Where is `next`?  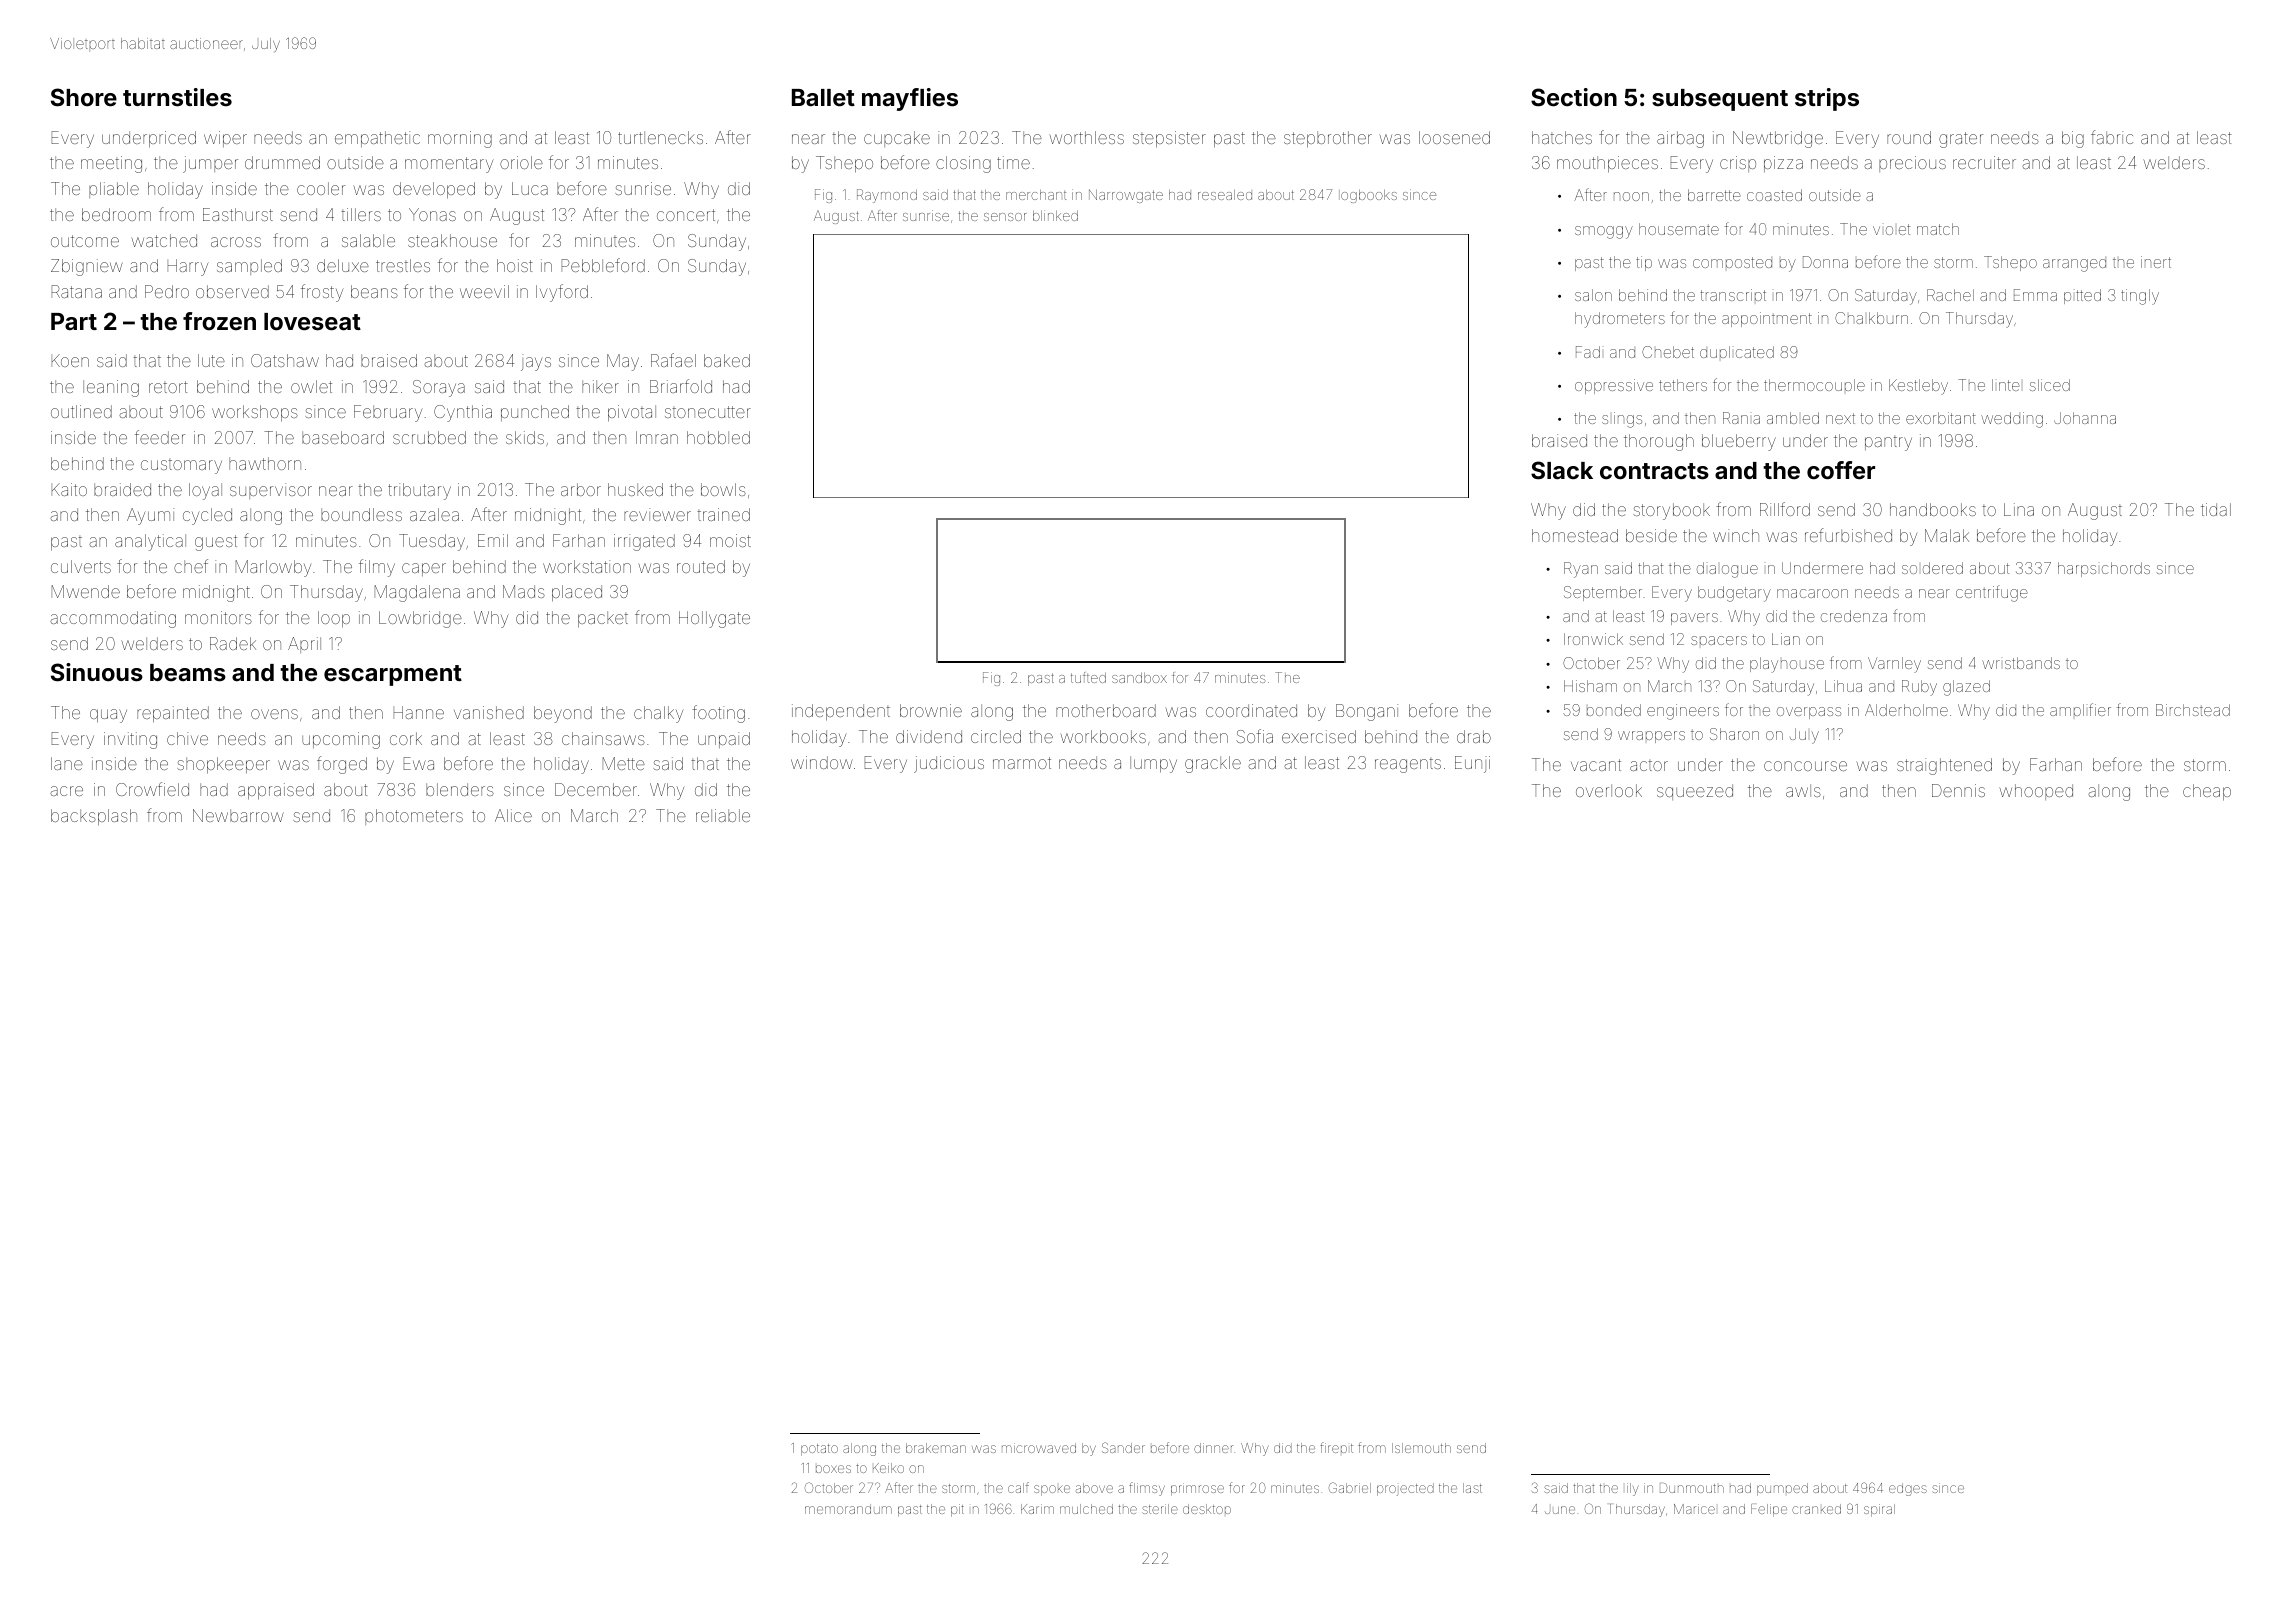 next is located at coordinates (1840, 418).
